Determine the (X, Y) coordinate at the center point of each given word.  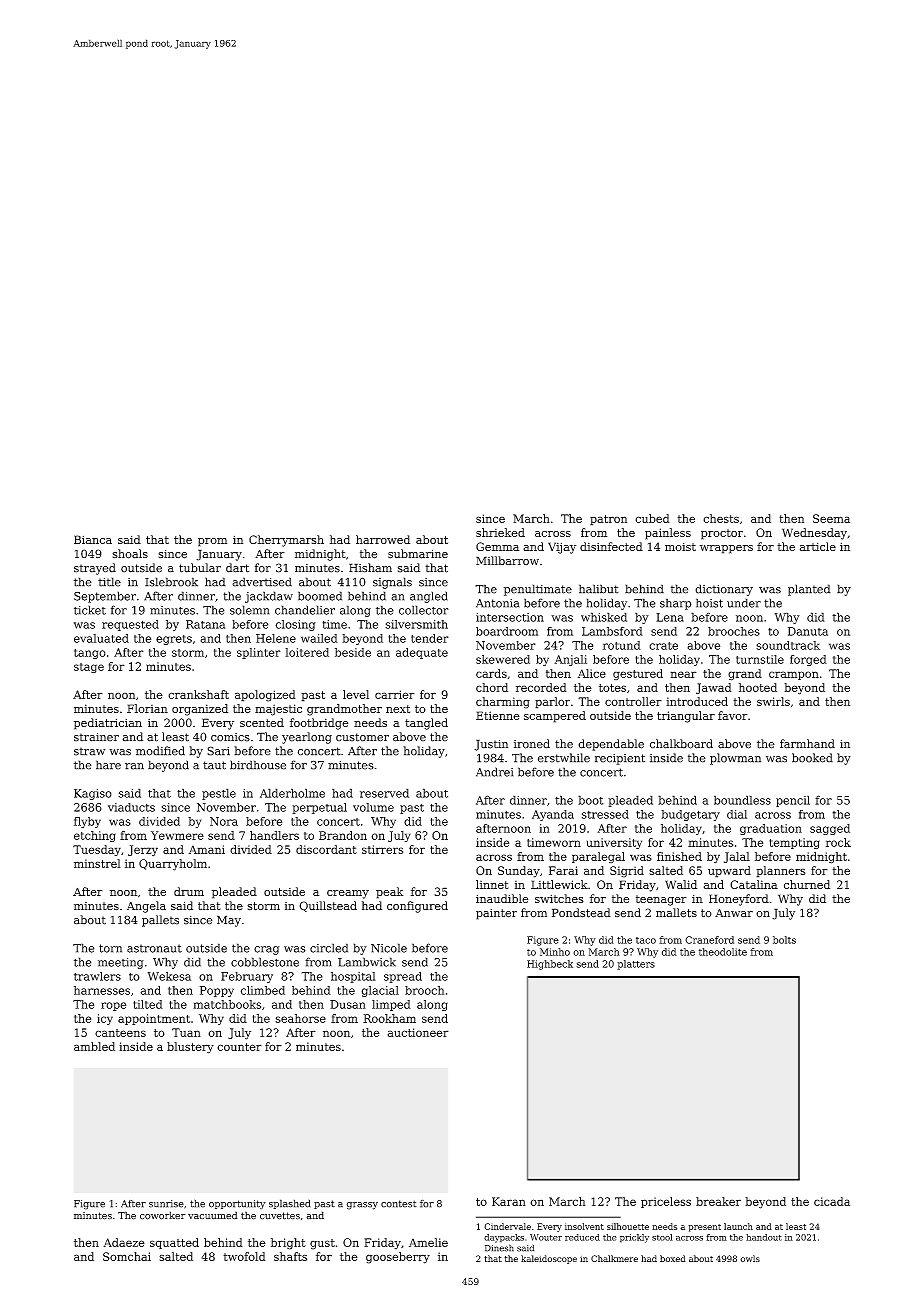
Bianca (93, 539)
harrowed (383, 539)
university (614, 843)
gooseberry (398, 1258)
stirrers (382, 849)
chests (721, 518)
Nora (224, 821)
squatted (174, 1243)
